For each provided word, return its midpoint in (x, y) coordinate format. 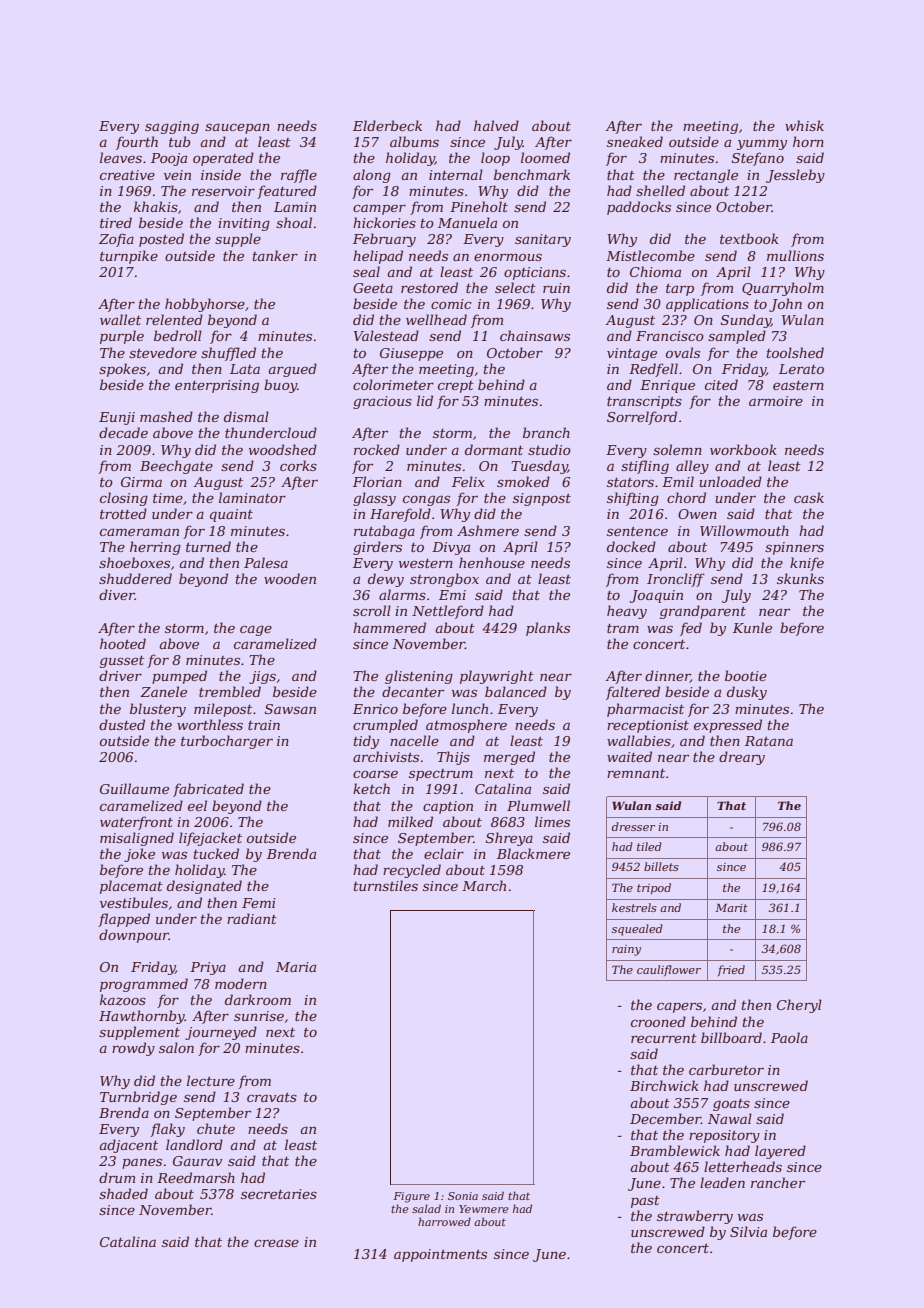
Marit (731, 908)
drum (117, 1177)
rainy (626, 950)
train (264, 725)
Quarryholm (783, 289)
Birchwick (664, 1085)
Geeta (373, 288)
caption (448, 807)
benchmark (532, 174)
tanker (275, 255)
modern (241, 983)
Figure (411, 1197)
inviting (244, 224)
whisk (804, 125)
